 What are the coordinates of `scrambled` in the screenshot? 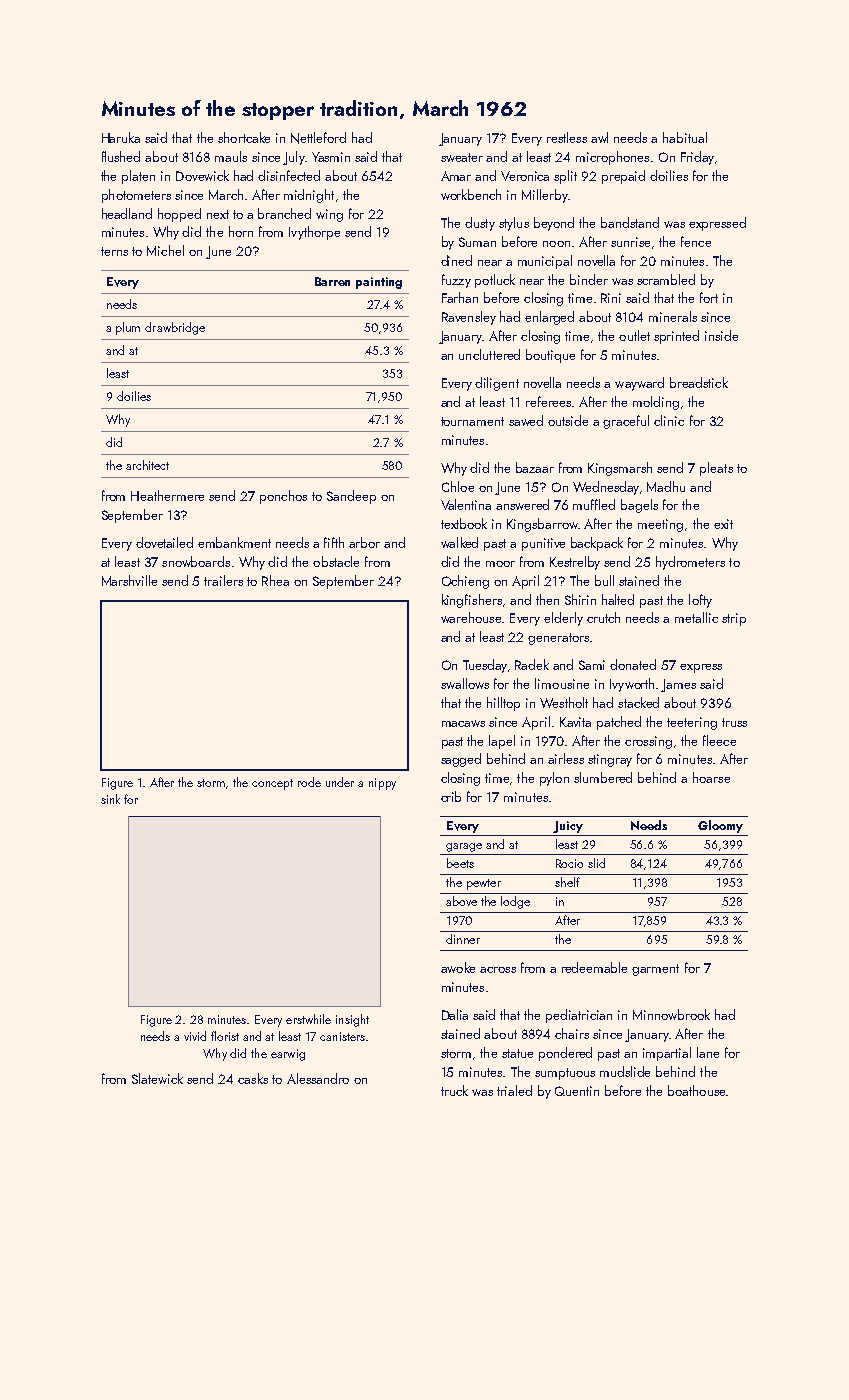 It's located at (666, 279).
